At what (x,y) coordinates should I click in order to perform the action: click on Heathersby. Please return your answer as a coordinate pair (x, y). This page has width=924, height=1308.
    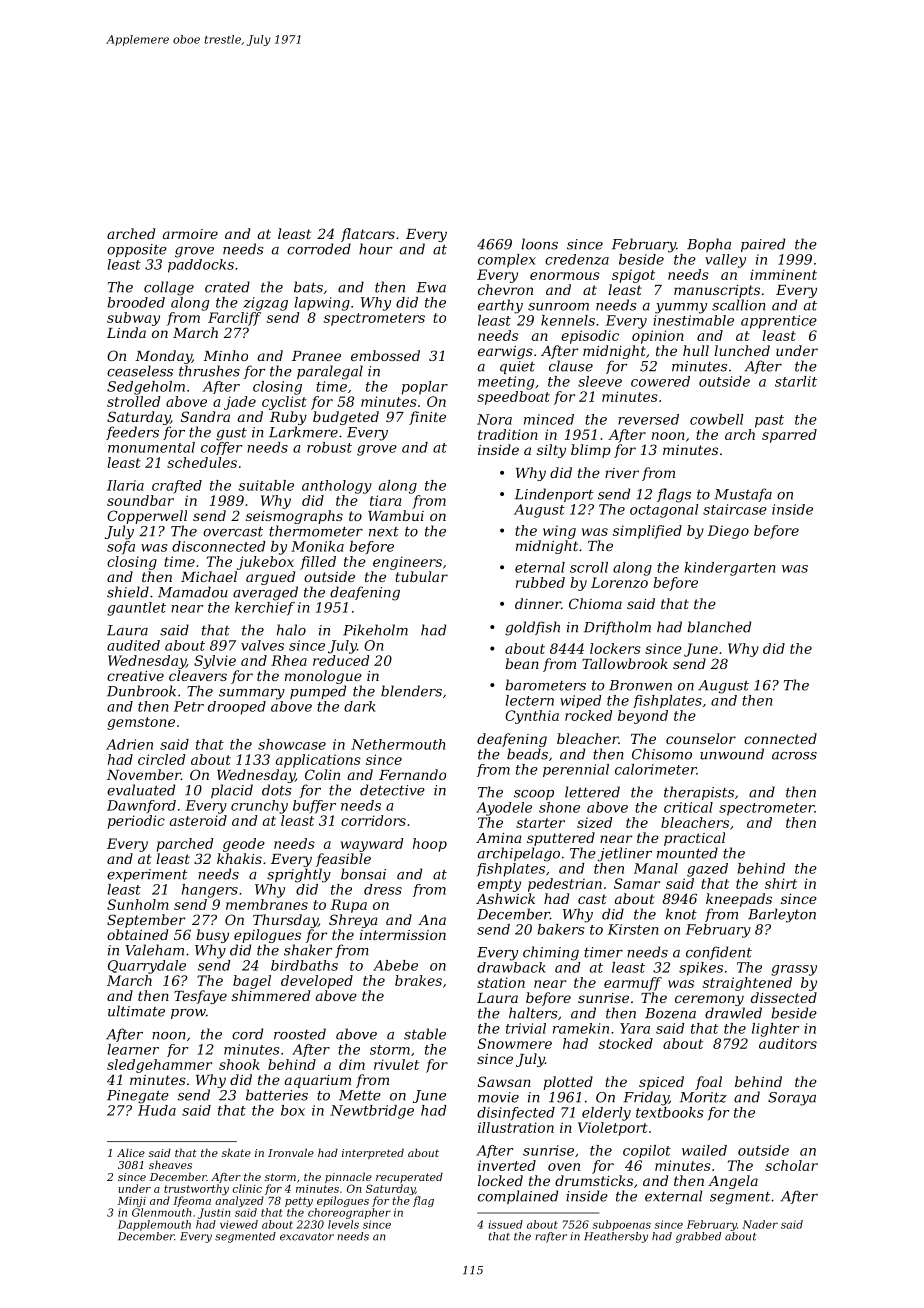
    Looking at the image, I should click on (616, 1237).
